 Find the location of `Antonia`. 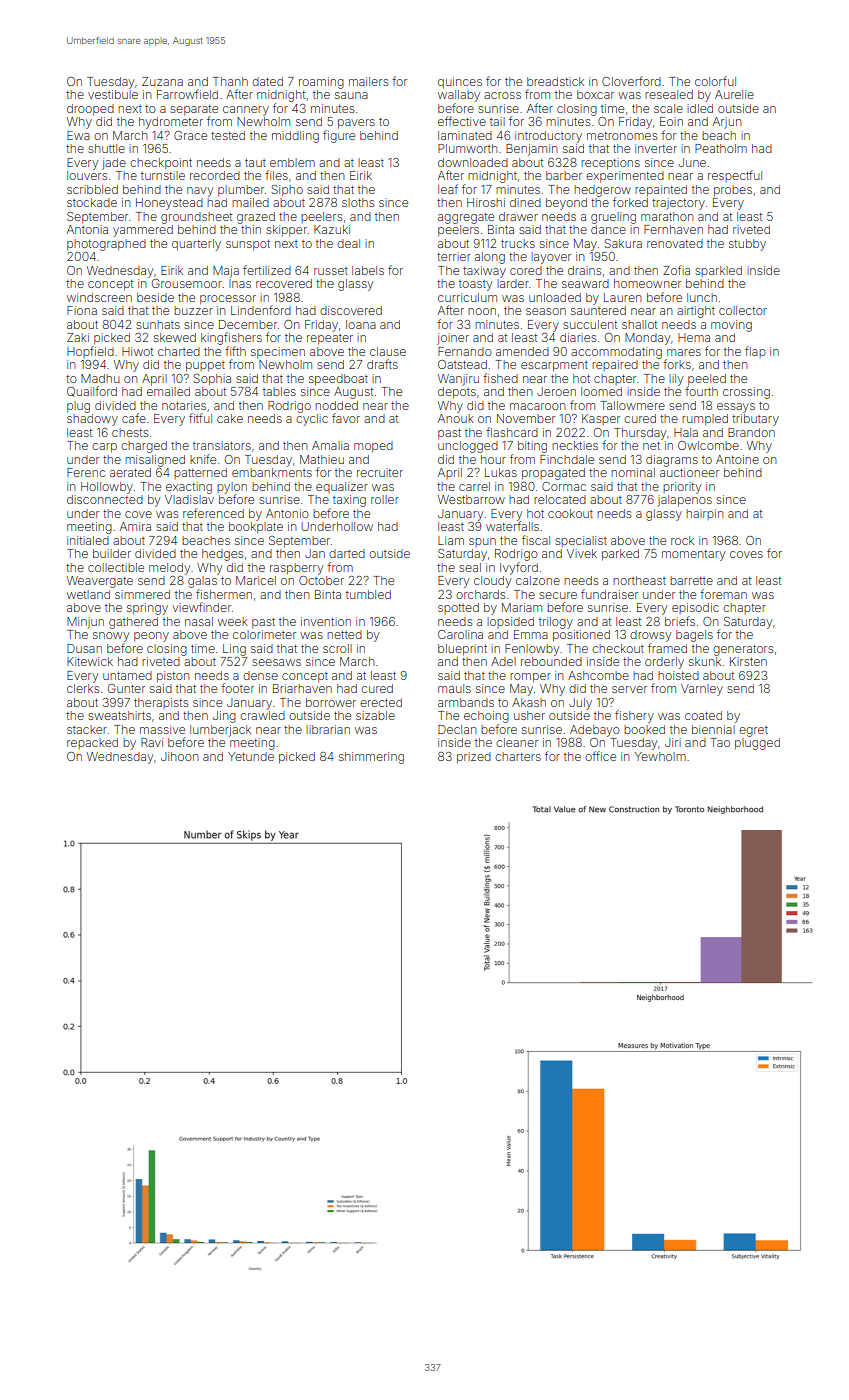

Antonia is located at coordinates (87, 229).
